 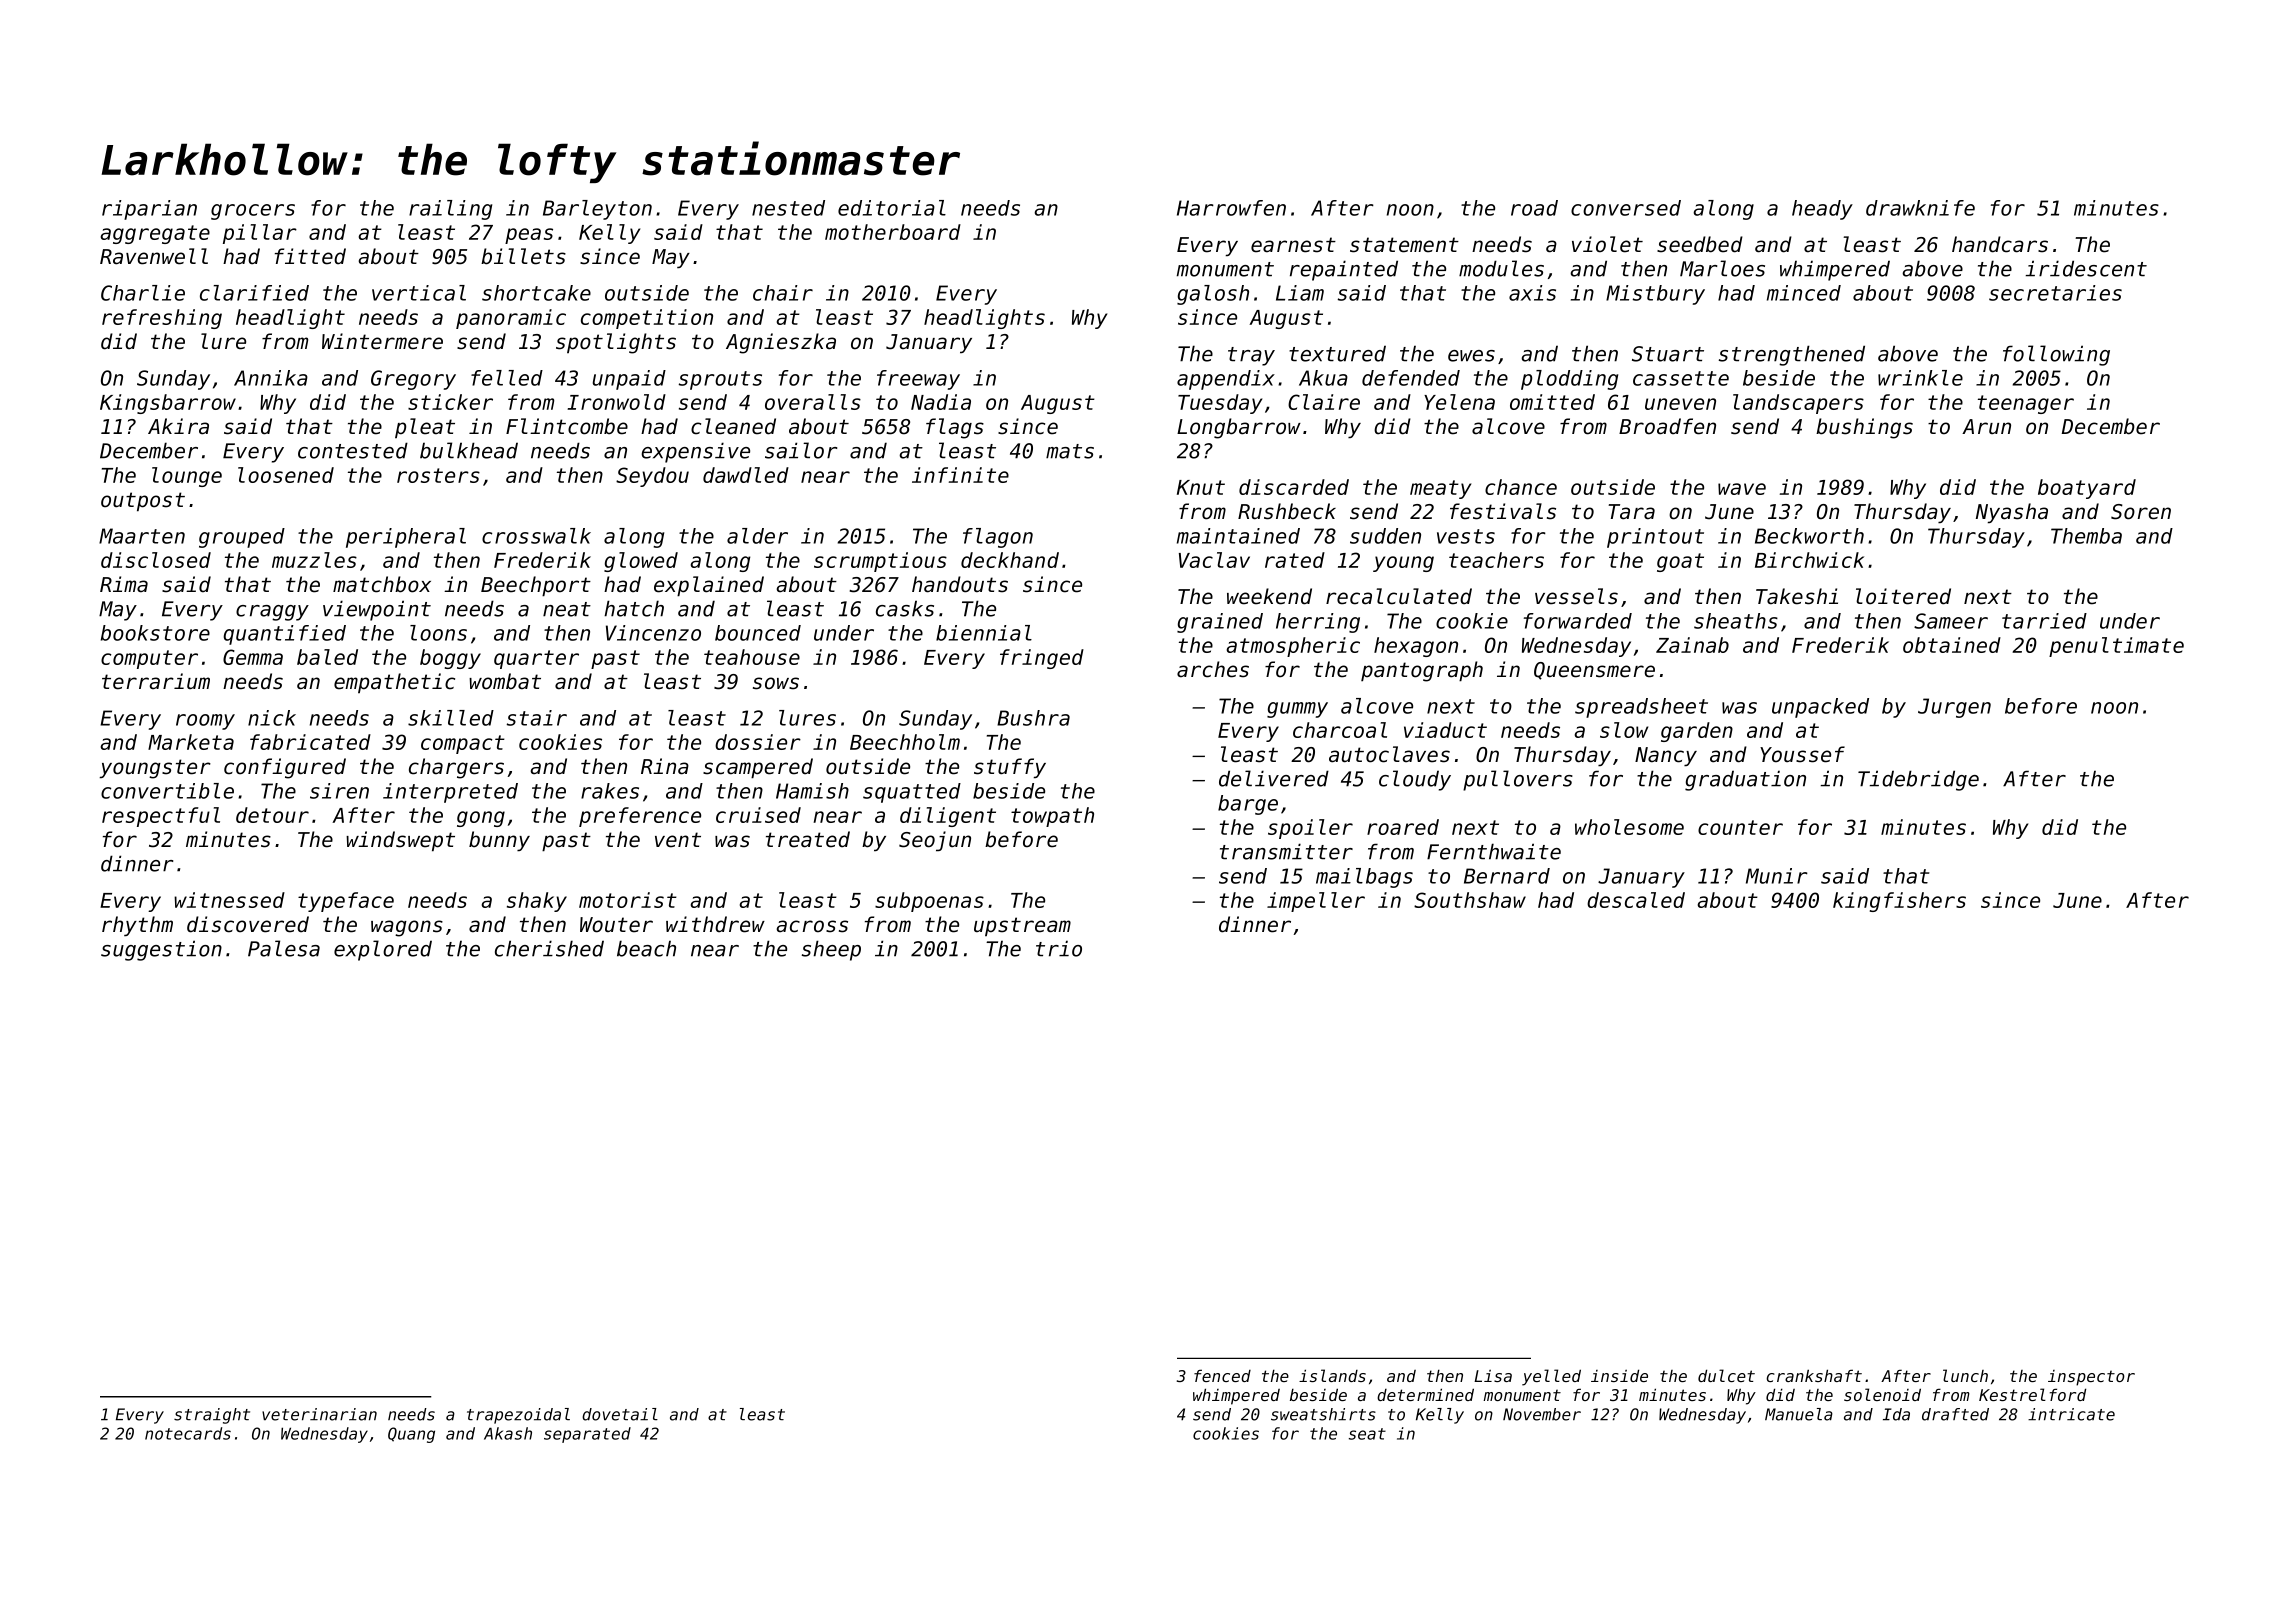 What do you see at coordinates (1726, 1375) in the screenshot?
I see `dulcet` at bounding box center [1726, 1375].
